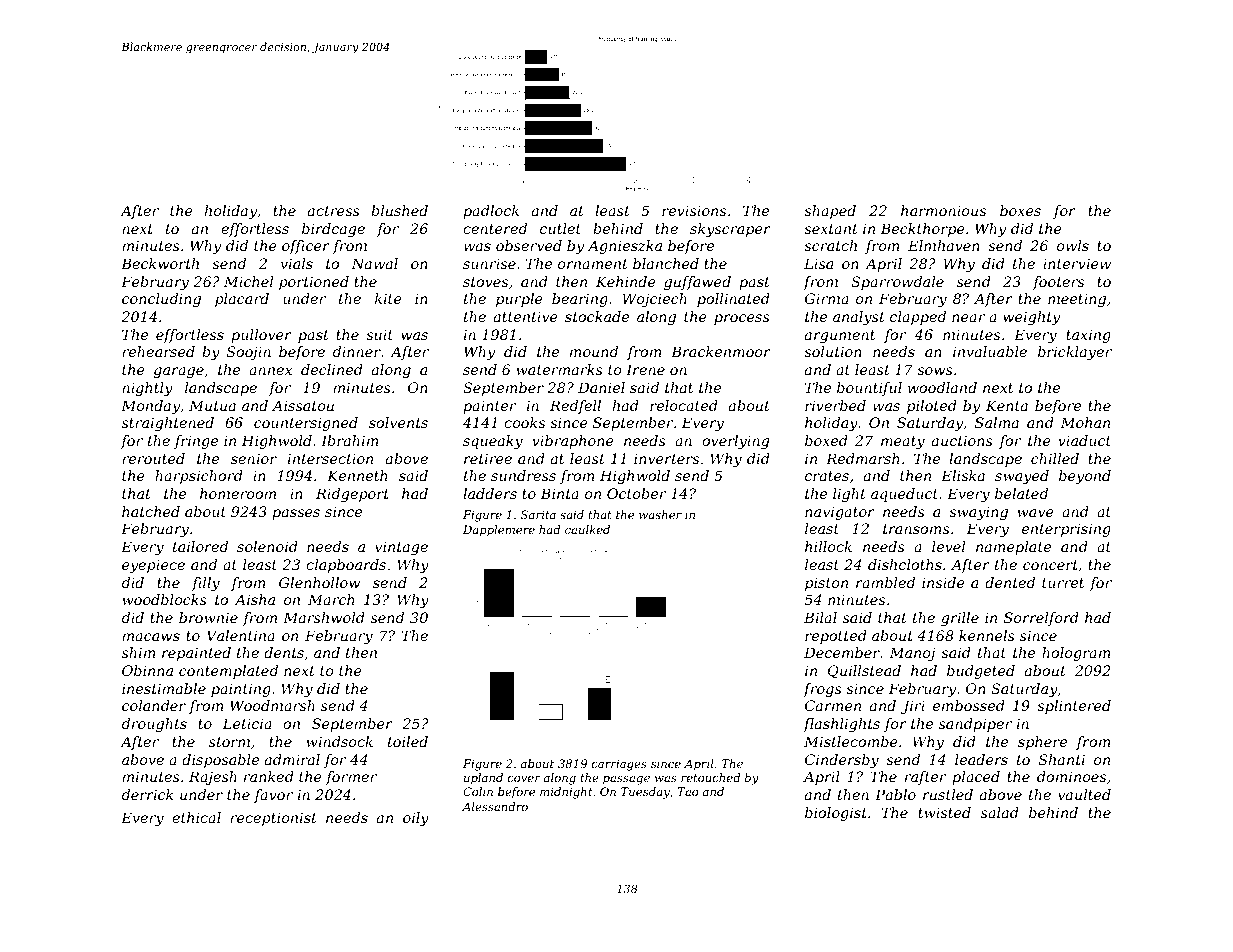 The height and width of the screenshot is (952, 1233). What do you see at coordinates (357, 475) in the screenshot?
I see `Kenneth` at bounding box center [357, 475].
